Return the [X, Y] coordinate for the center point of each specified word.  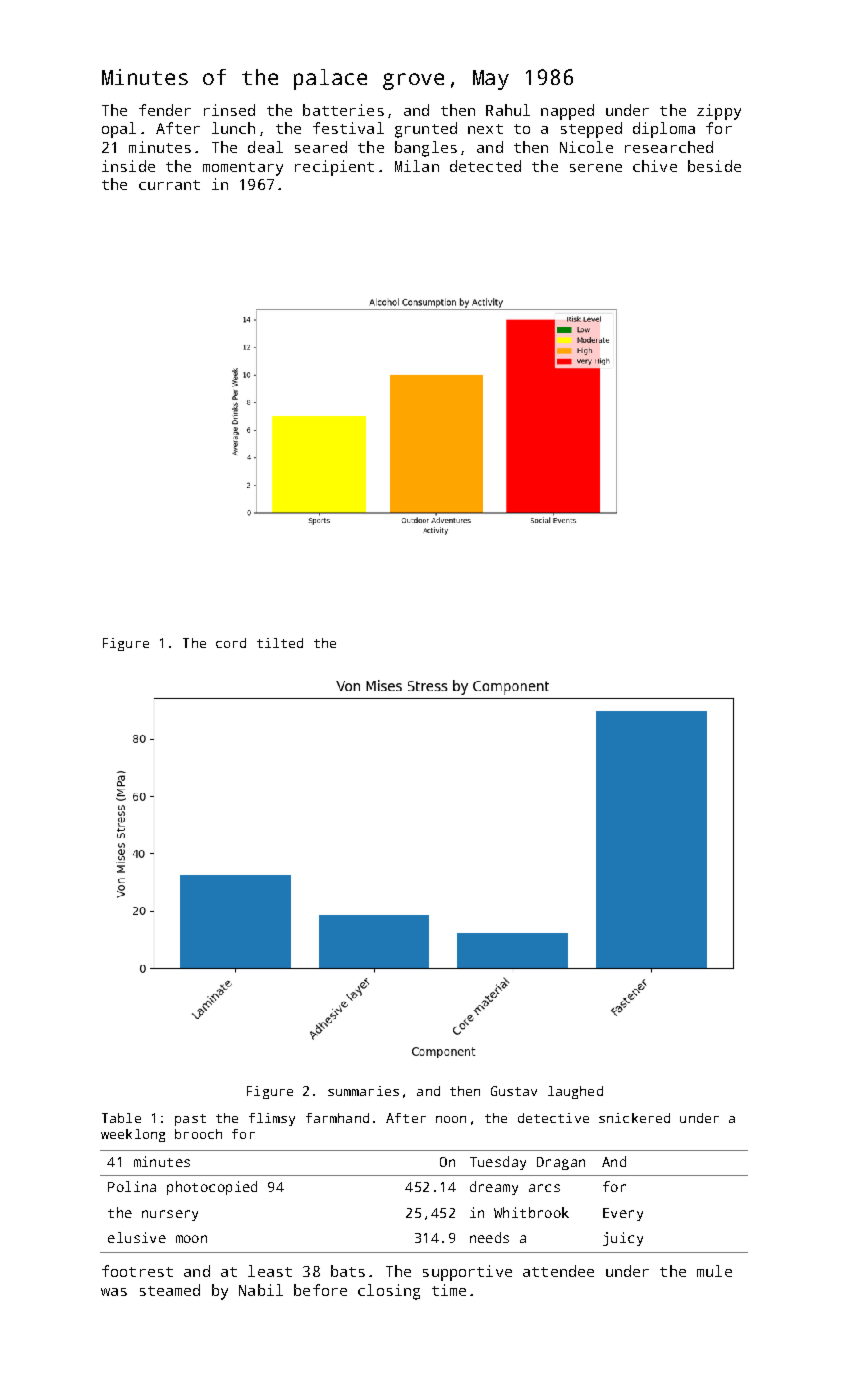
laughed [575, 1092]
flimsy [272, 1119]
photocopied [212, 1188]
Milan [417, 166]
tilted [280, 643]
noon [451, 1119]
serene [596, 168]
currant [169, 185]
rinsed [229, 110]
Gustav [514, 1091]
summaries [363, 1091]
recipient [334, 168]
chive [655, 166]
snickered [634, 1118]
